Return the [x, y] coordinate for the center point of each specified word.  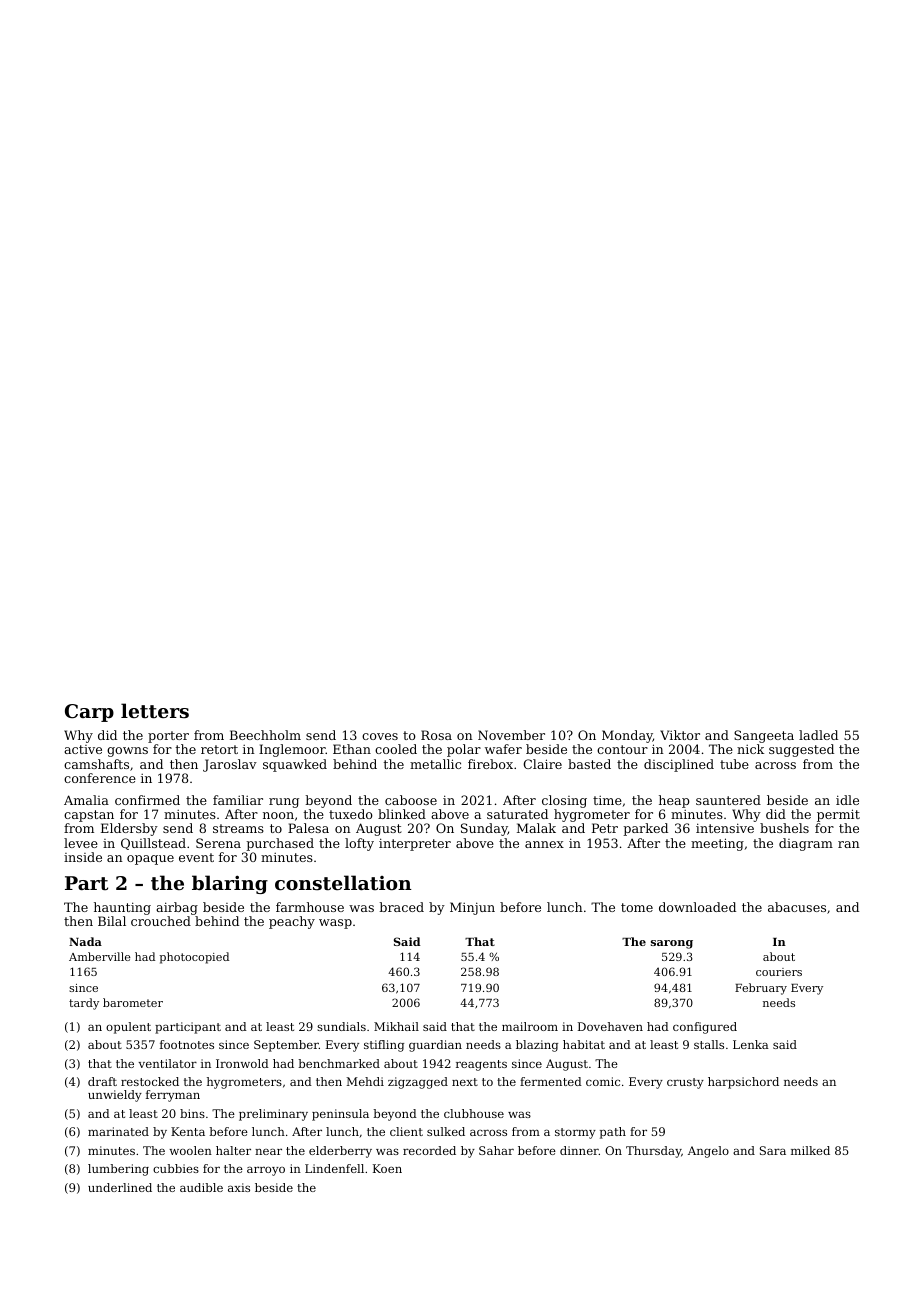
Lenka [751, 1044]
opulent [128, 1028]
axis [239, 1187]
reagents [481, 1065]
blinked [402, 814]
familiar [238, 800]
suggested [801, 750]
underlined [120, 1187]
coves [380, 736]
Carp [89, 713]
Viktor [680, 735]
